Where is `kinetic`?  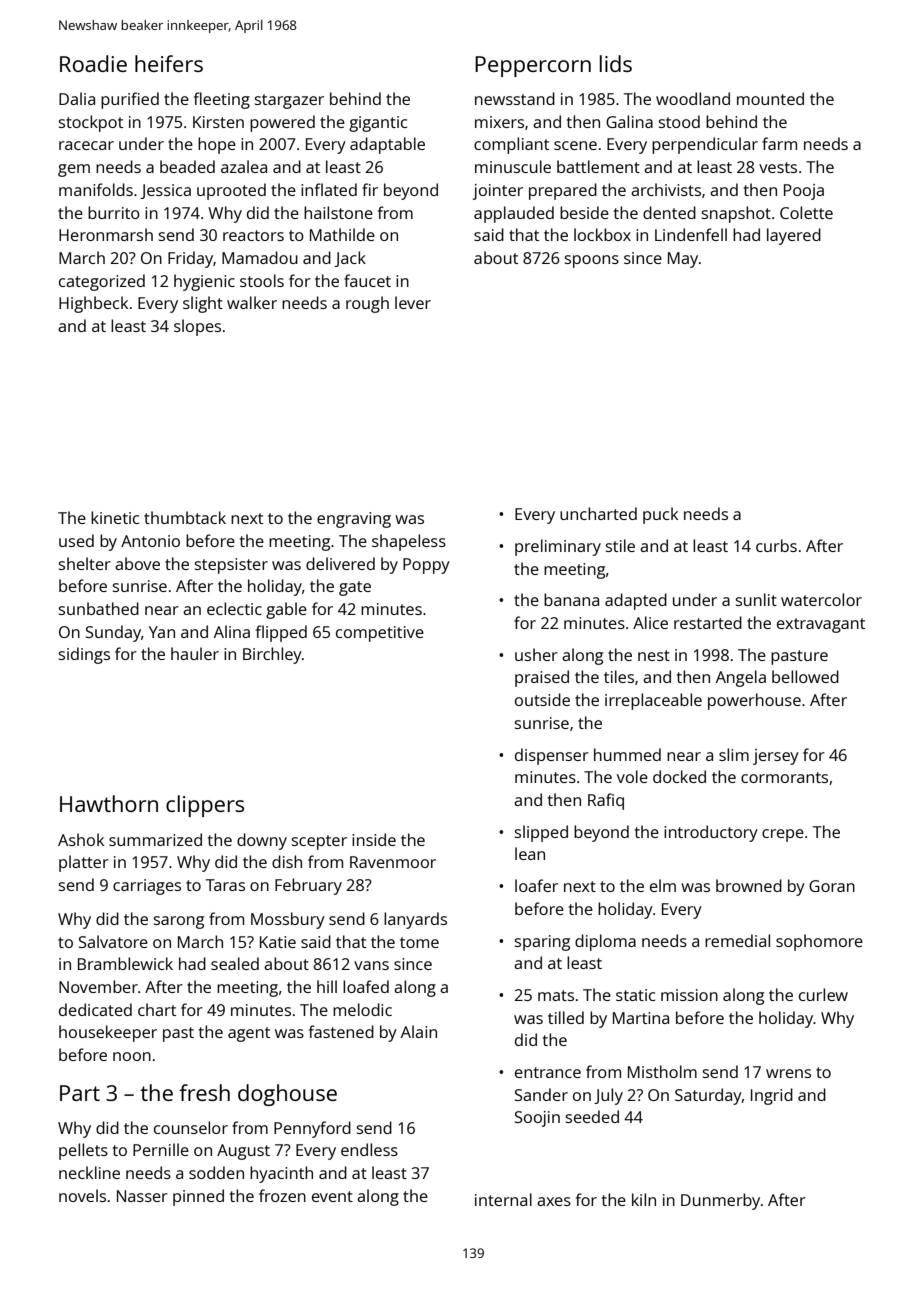
kinetic is located at coordinates (115, 517).
